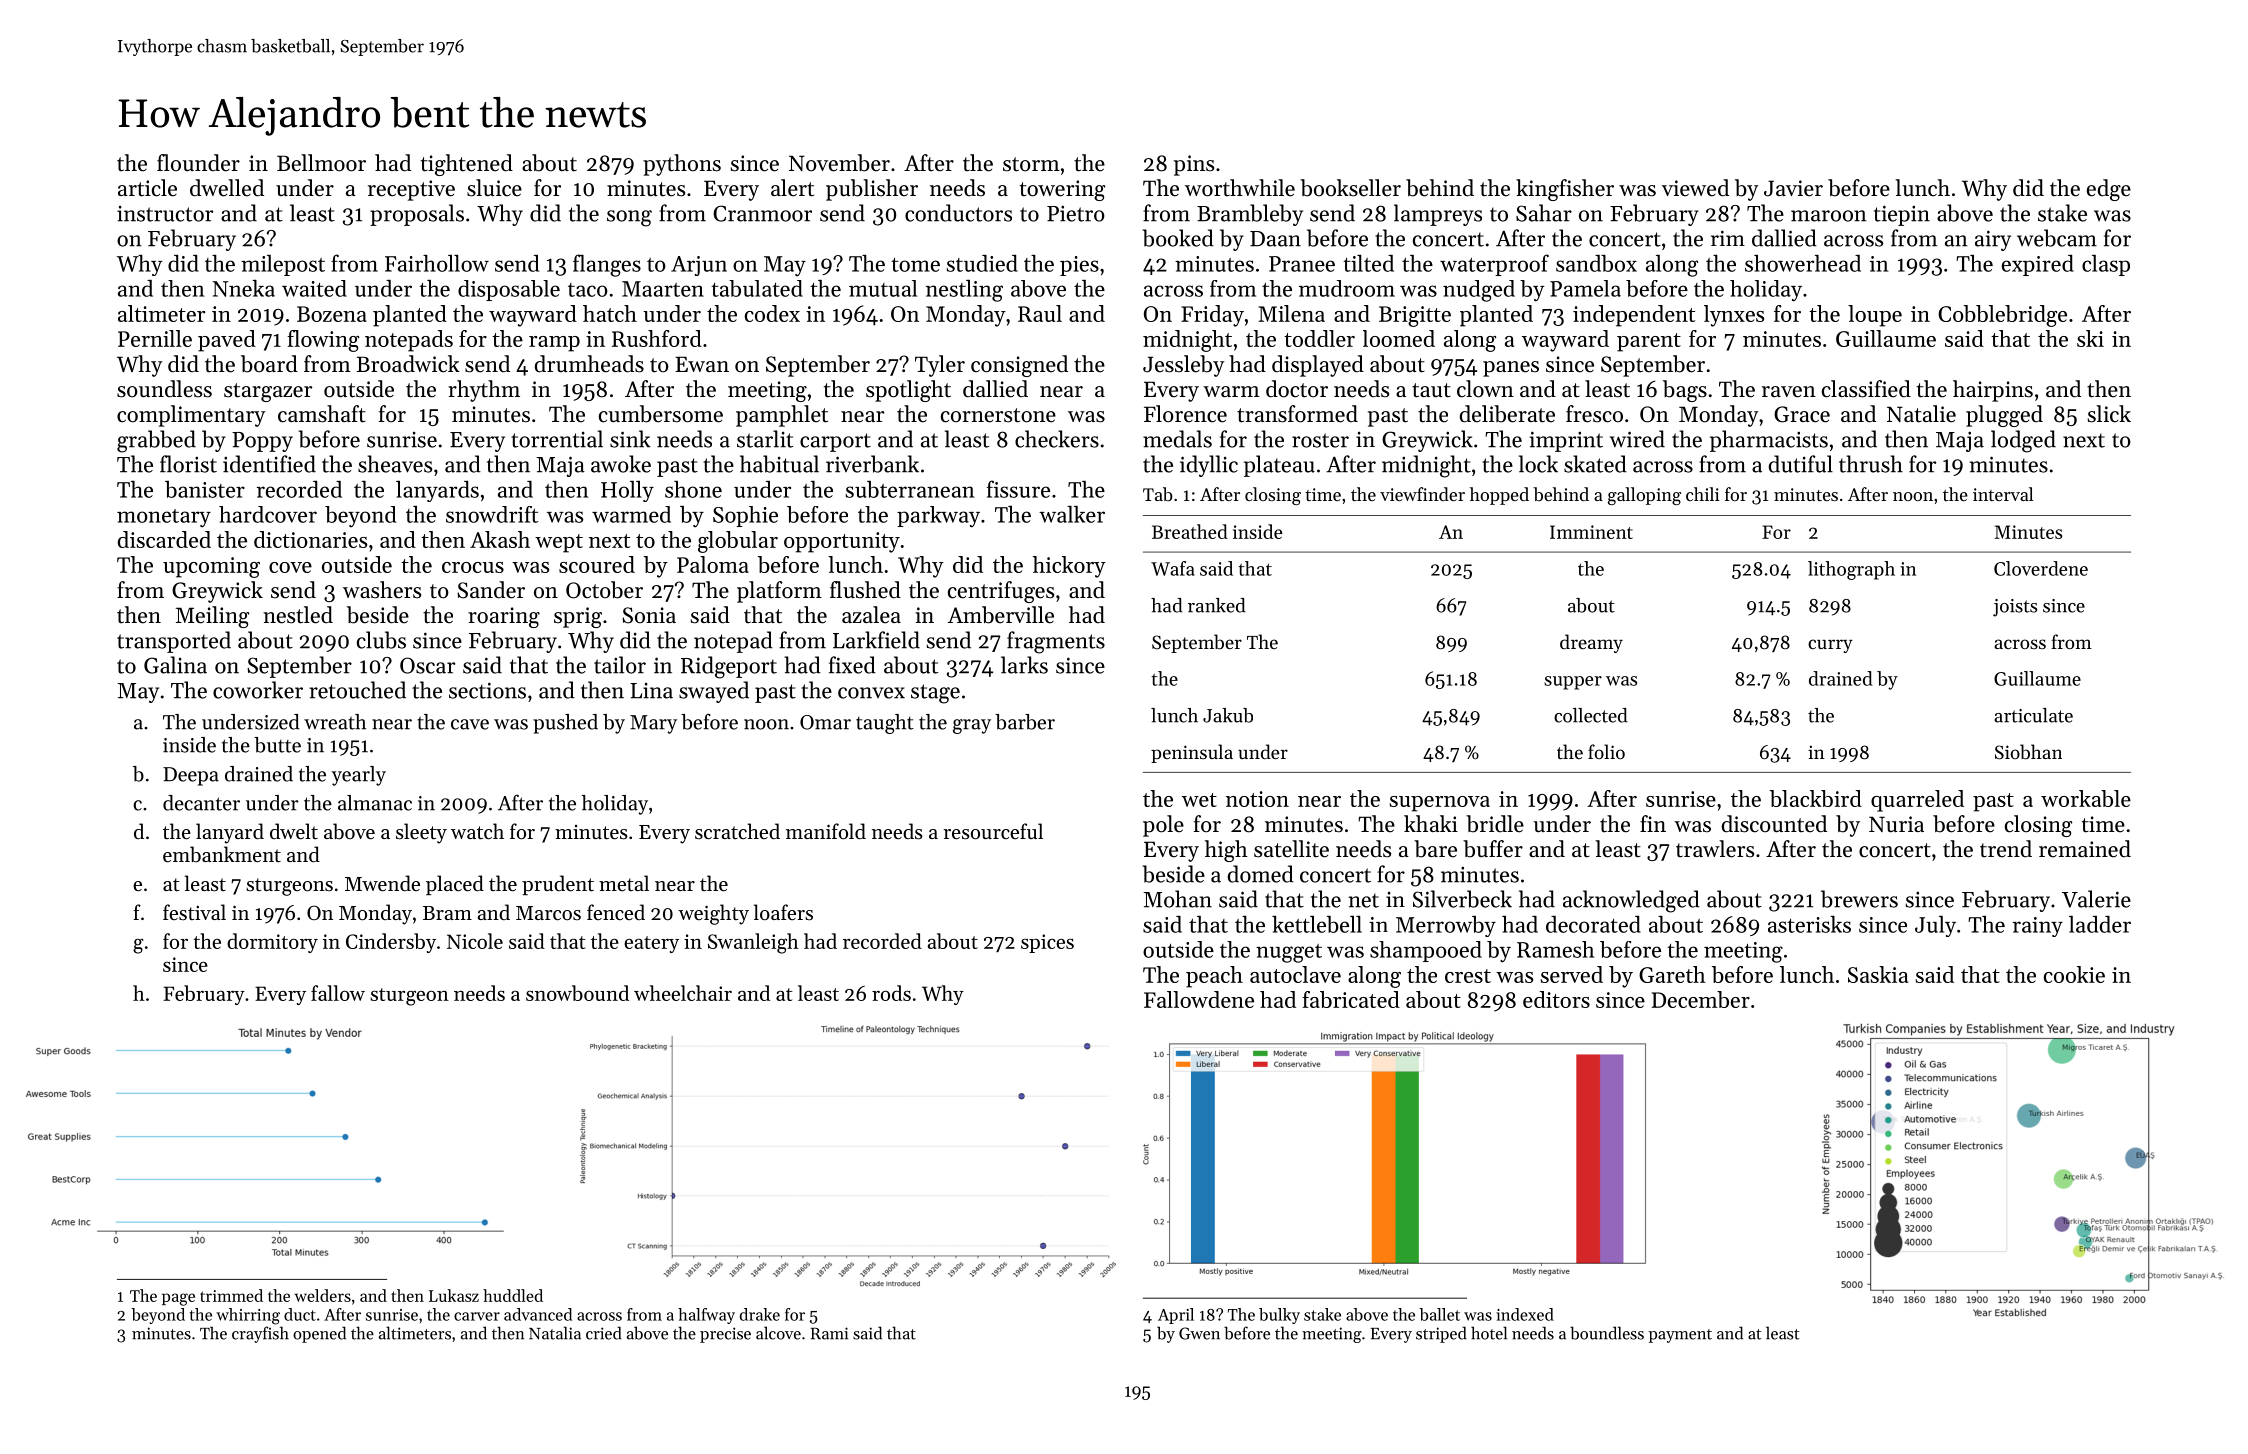 This screenshot has width=2248, height=1454. What do you see at coordinates (1031, 164) in the screenshot?
I see `storm` at bounding box center [1031, 164].
